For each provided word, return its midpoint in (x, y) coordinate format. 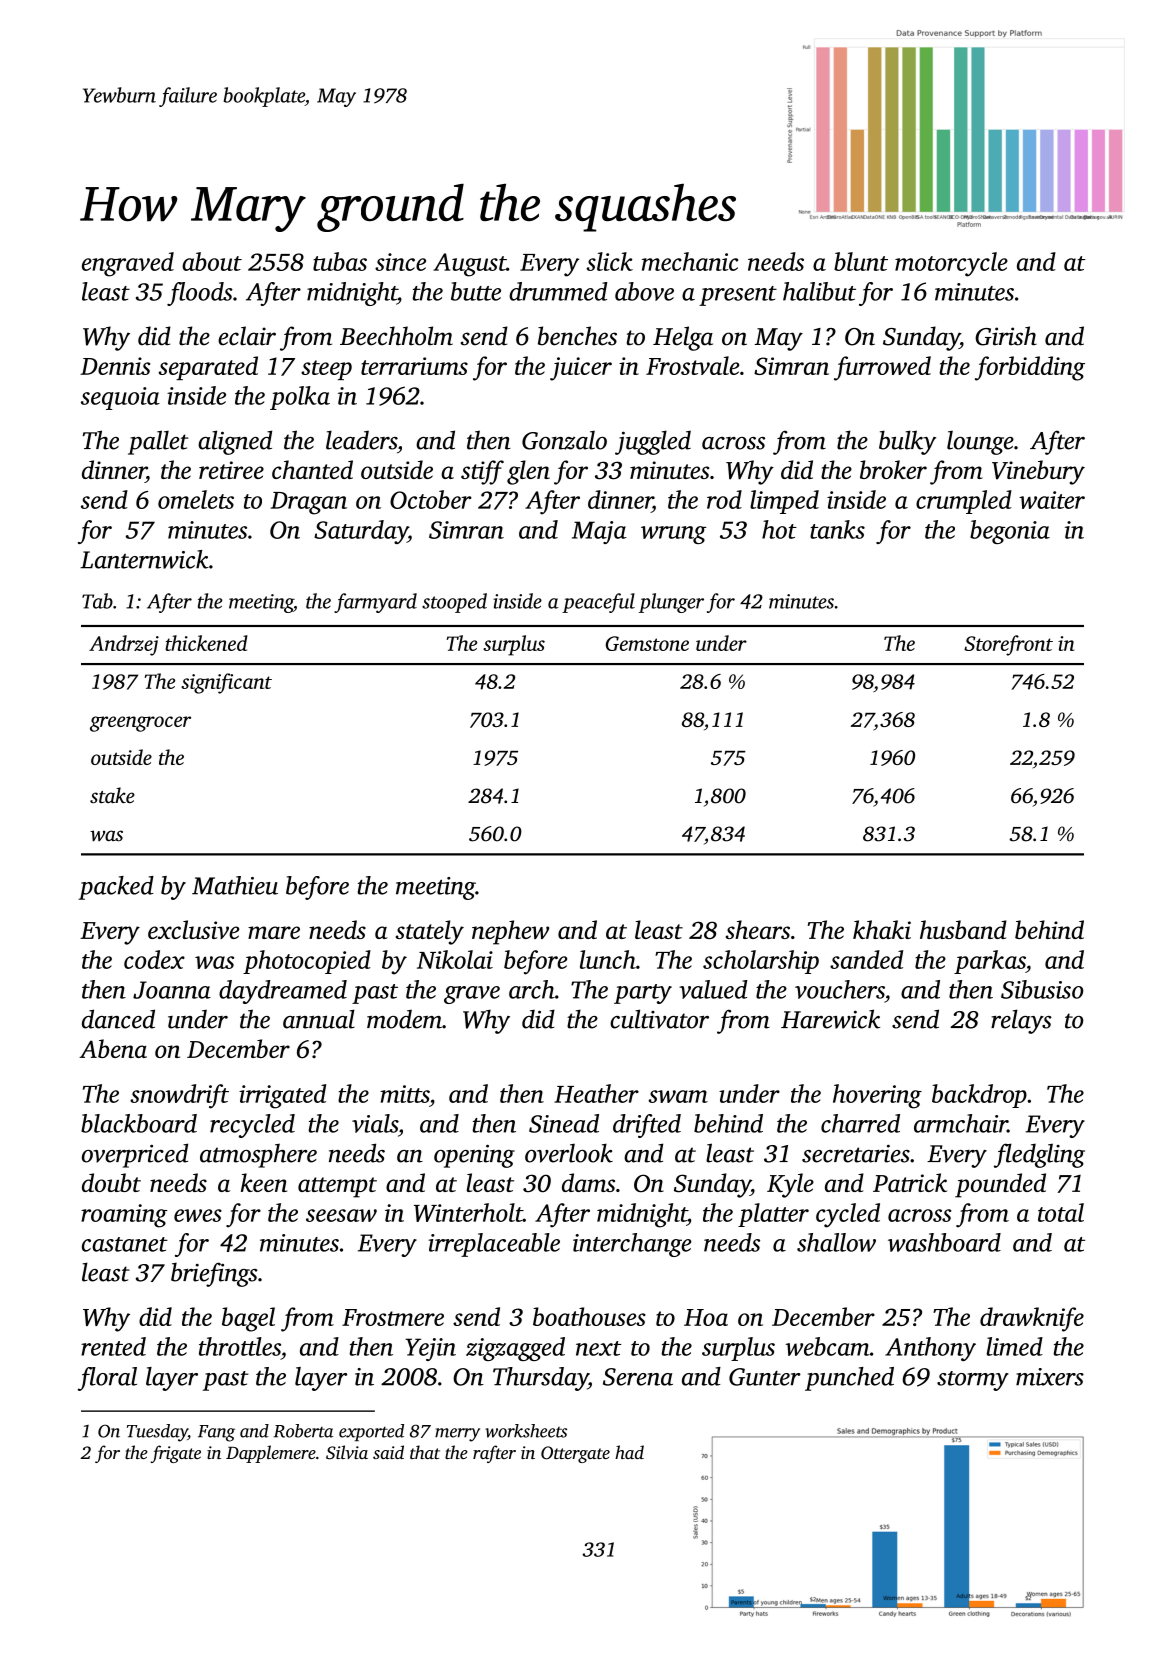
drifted (647, 1126)
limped (784, 502)
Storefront (1008, 645)
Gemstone (647, 643)
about (212, 261)
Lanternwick (144, 559)
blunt (861, 261)
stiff (482, 472)
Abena (113, 1048)
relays (1021, 1021)
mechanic (690, 261)
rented (113, 1346)
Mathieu (235, 885)
